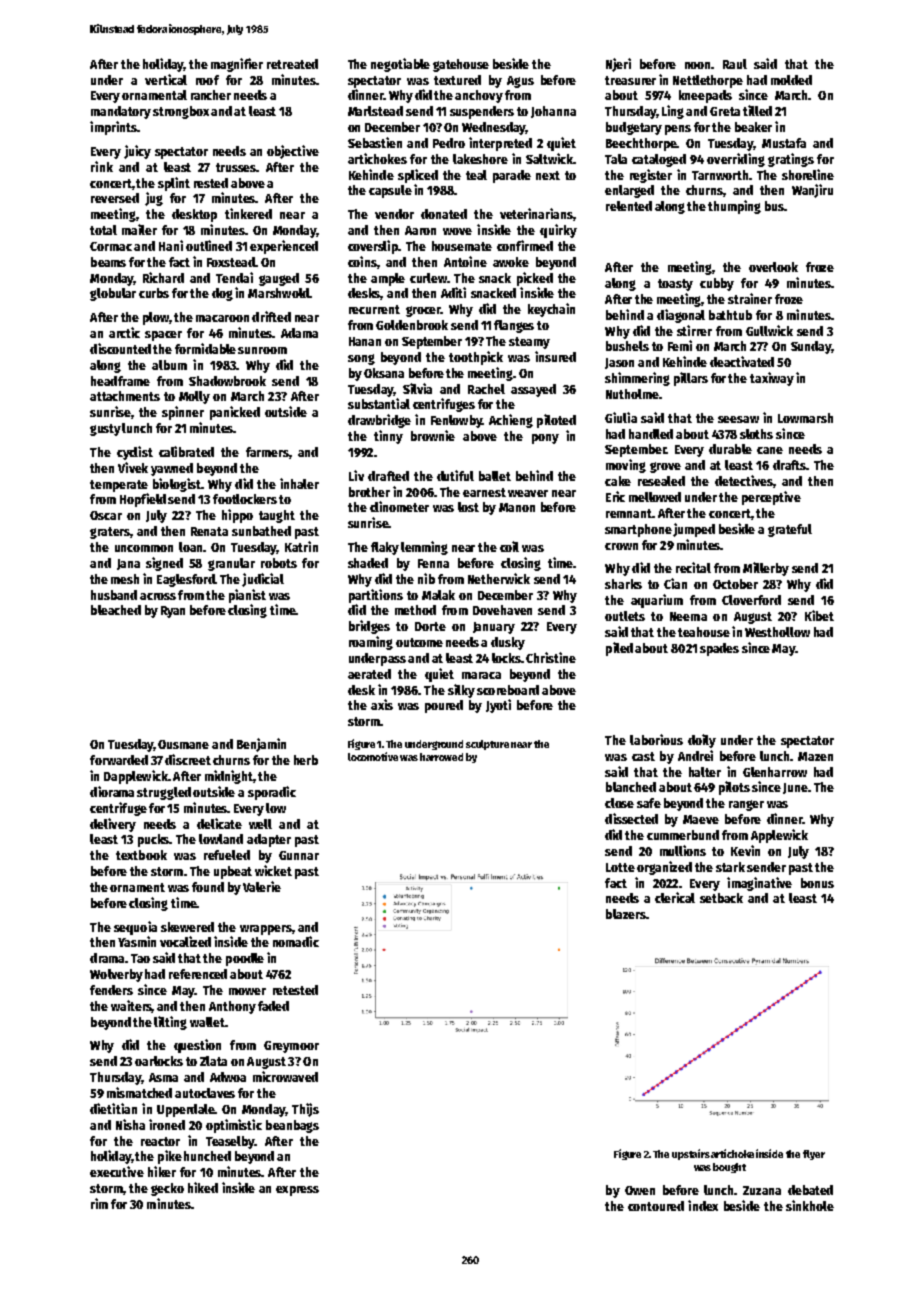  I want to click on mailer, so click(139, 229).
